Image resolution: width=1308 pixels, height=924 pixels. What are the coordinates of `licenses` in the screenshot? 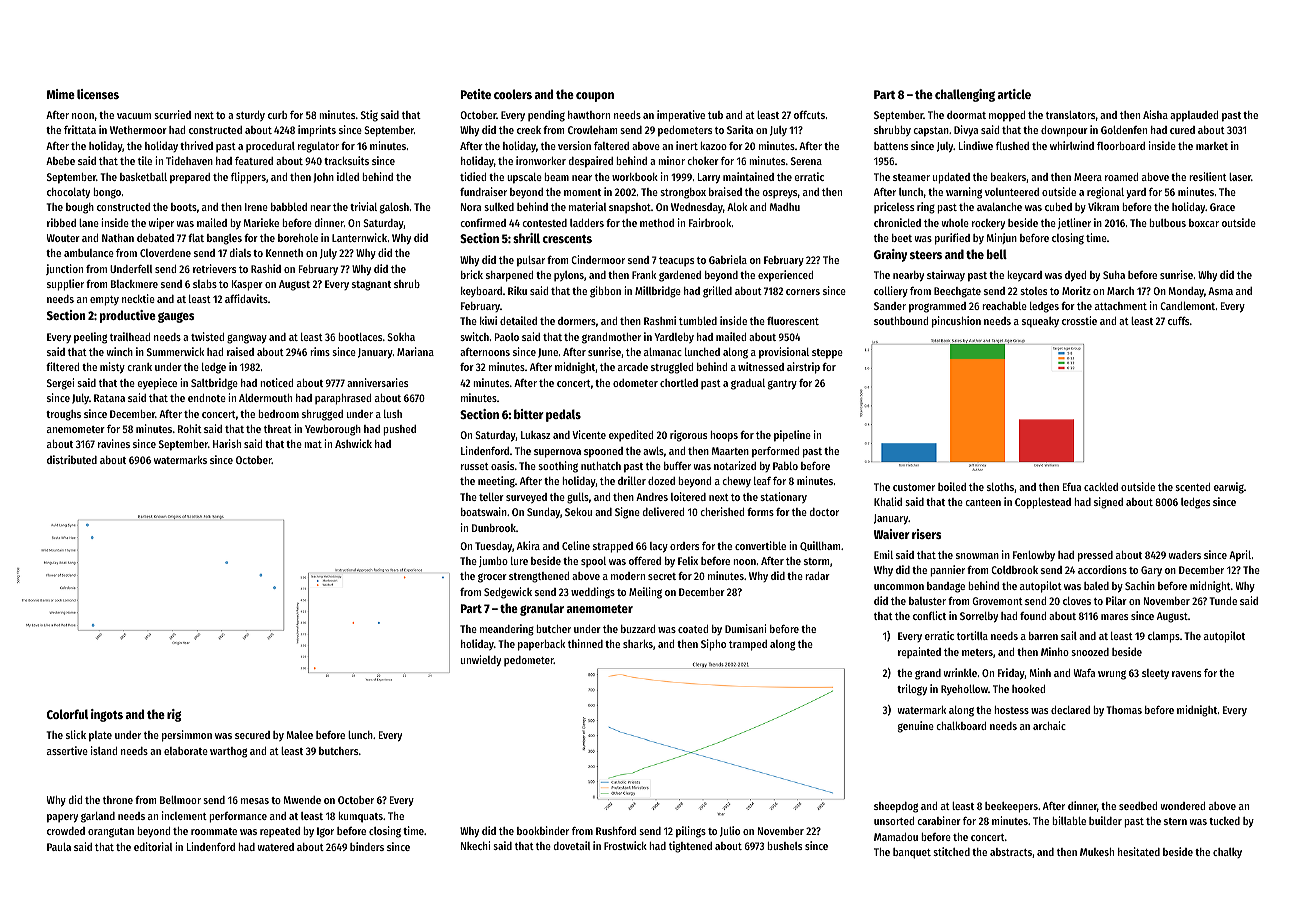 It's located at (98, 94).
